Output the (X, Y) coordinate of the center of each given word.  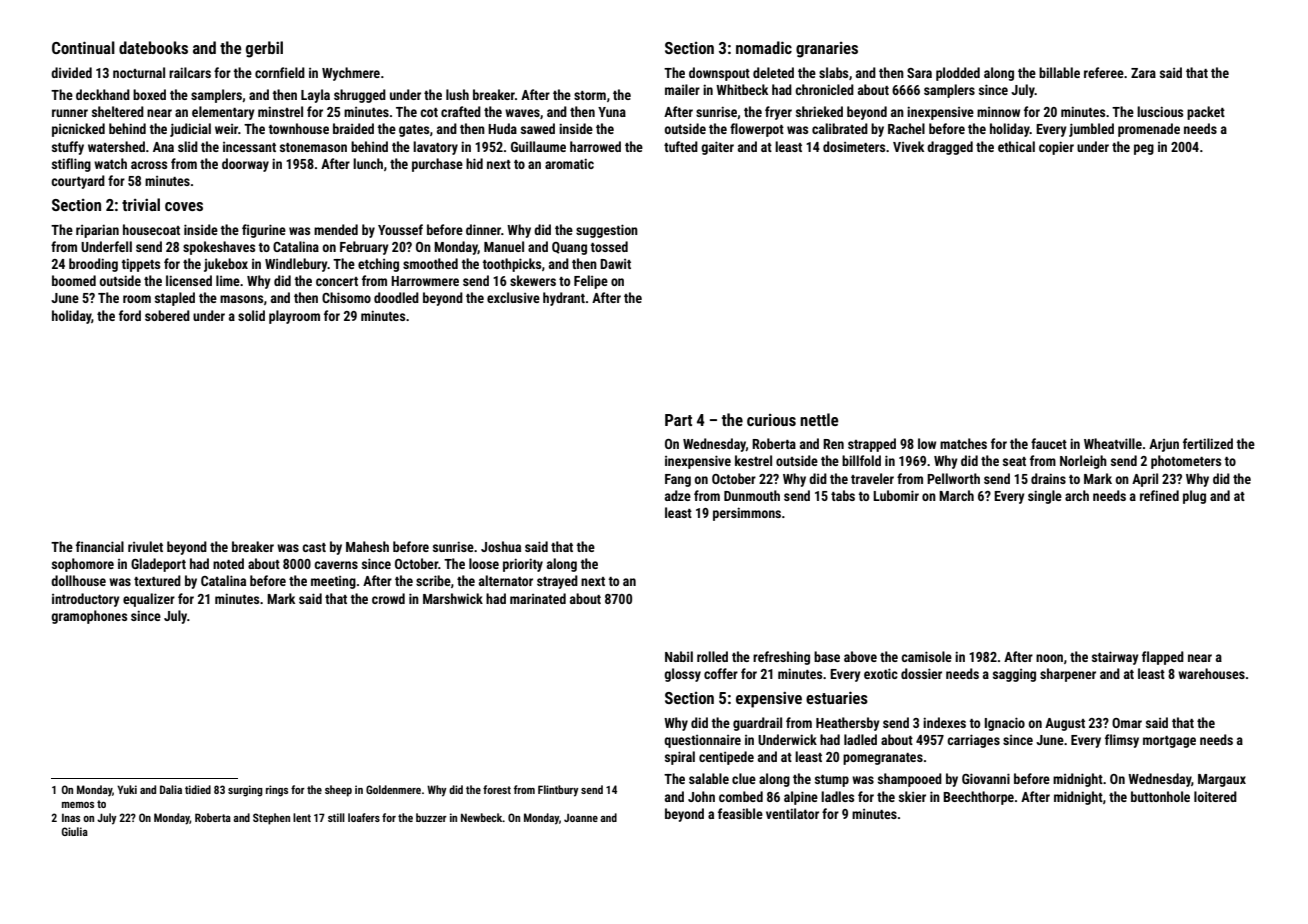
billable (1059, 72)
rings (277, 791)
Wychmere (351, 74)
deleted (773, 72)
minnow (998, 112)
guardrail (757, 724)
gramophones (89, 617)
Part (678, 420)
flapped (1163, 658)
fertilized (1208, 443)
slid (188, 146)
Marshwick (453, 598)
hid (474, 163)
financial (100, 546)
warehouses (1211, 673)
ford (130, 315)
